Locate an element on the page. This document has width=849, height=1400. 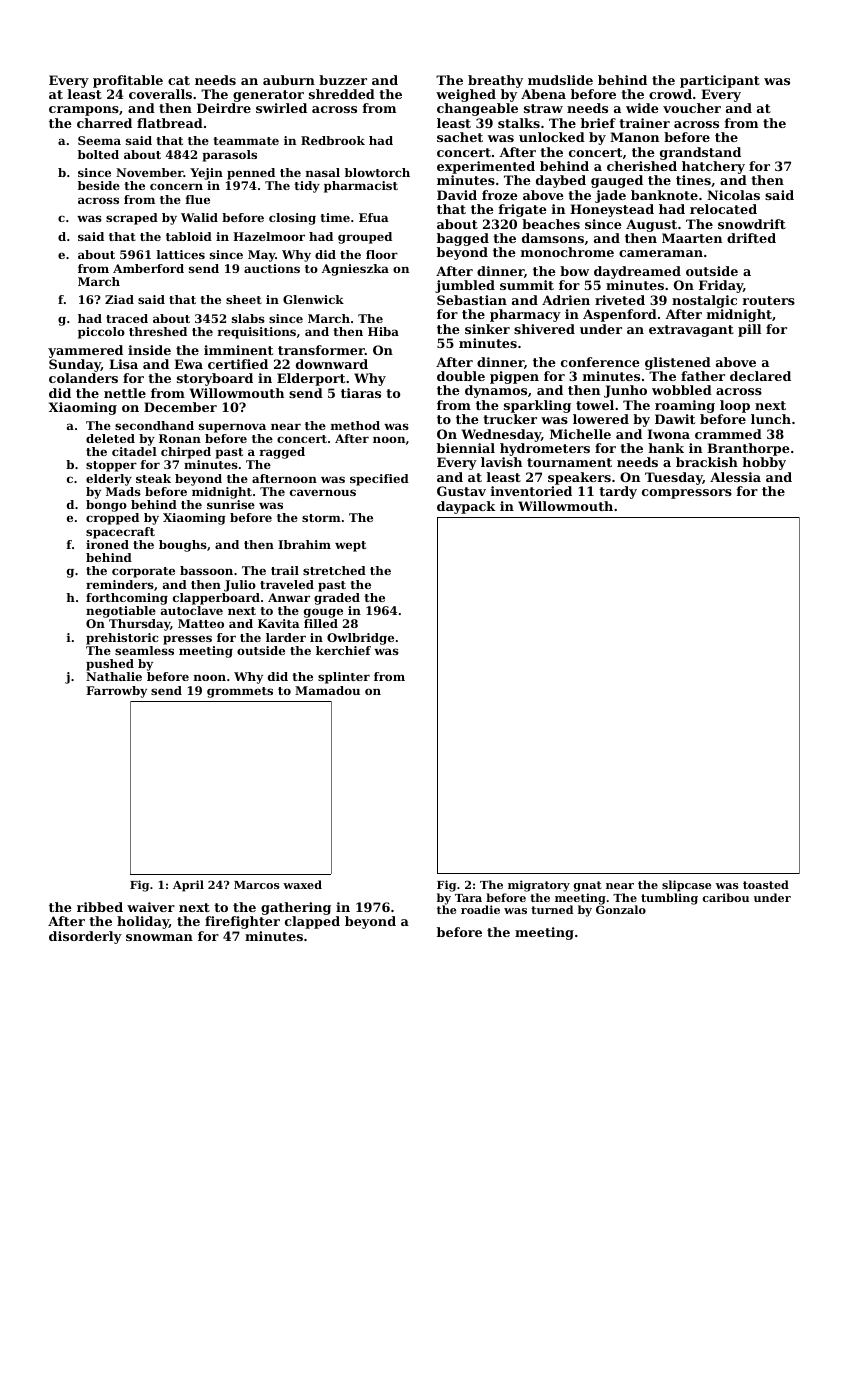
clapped is located at coordinates (312, 922).
